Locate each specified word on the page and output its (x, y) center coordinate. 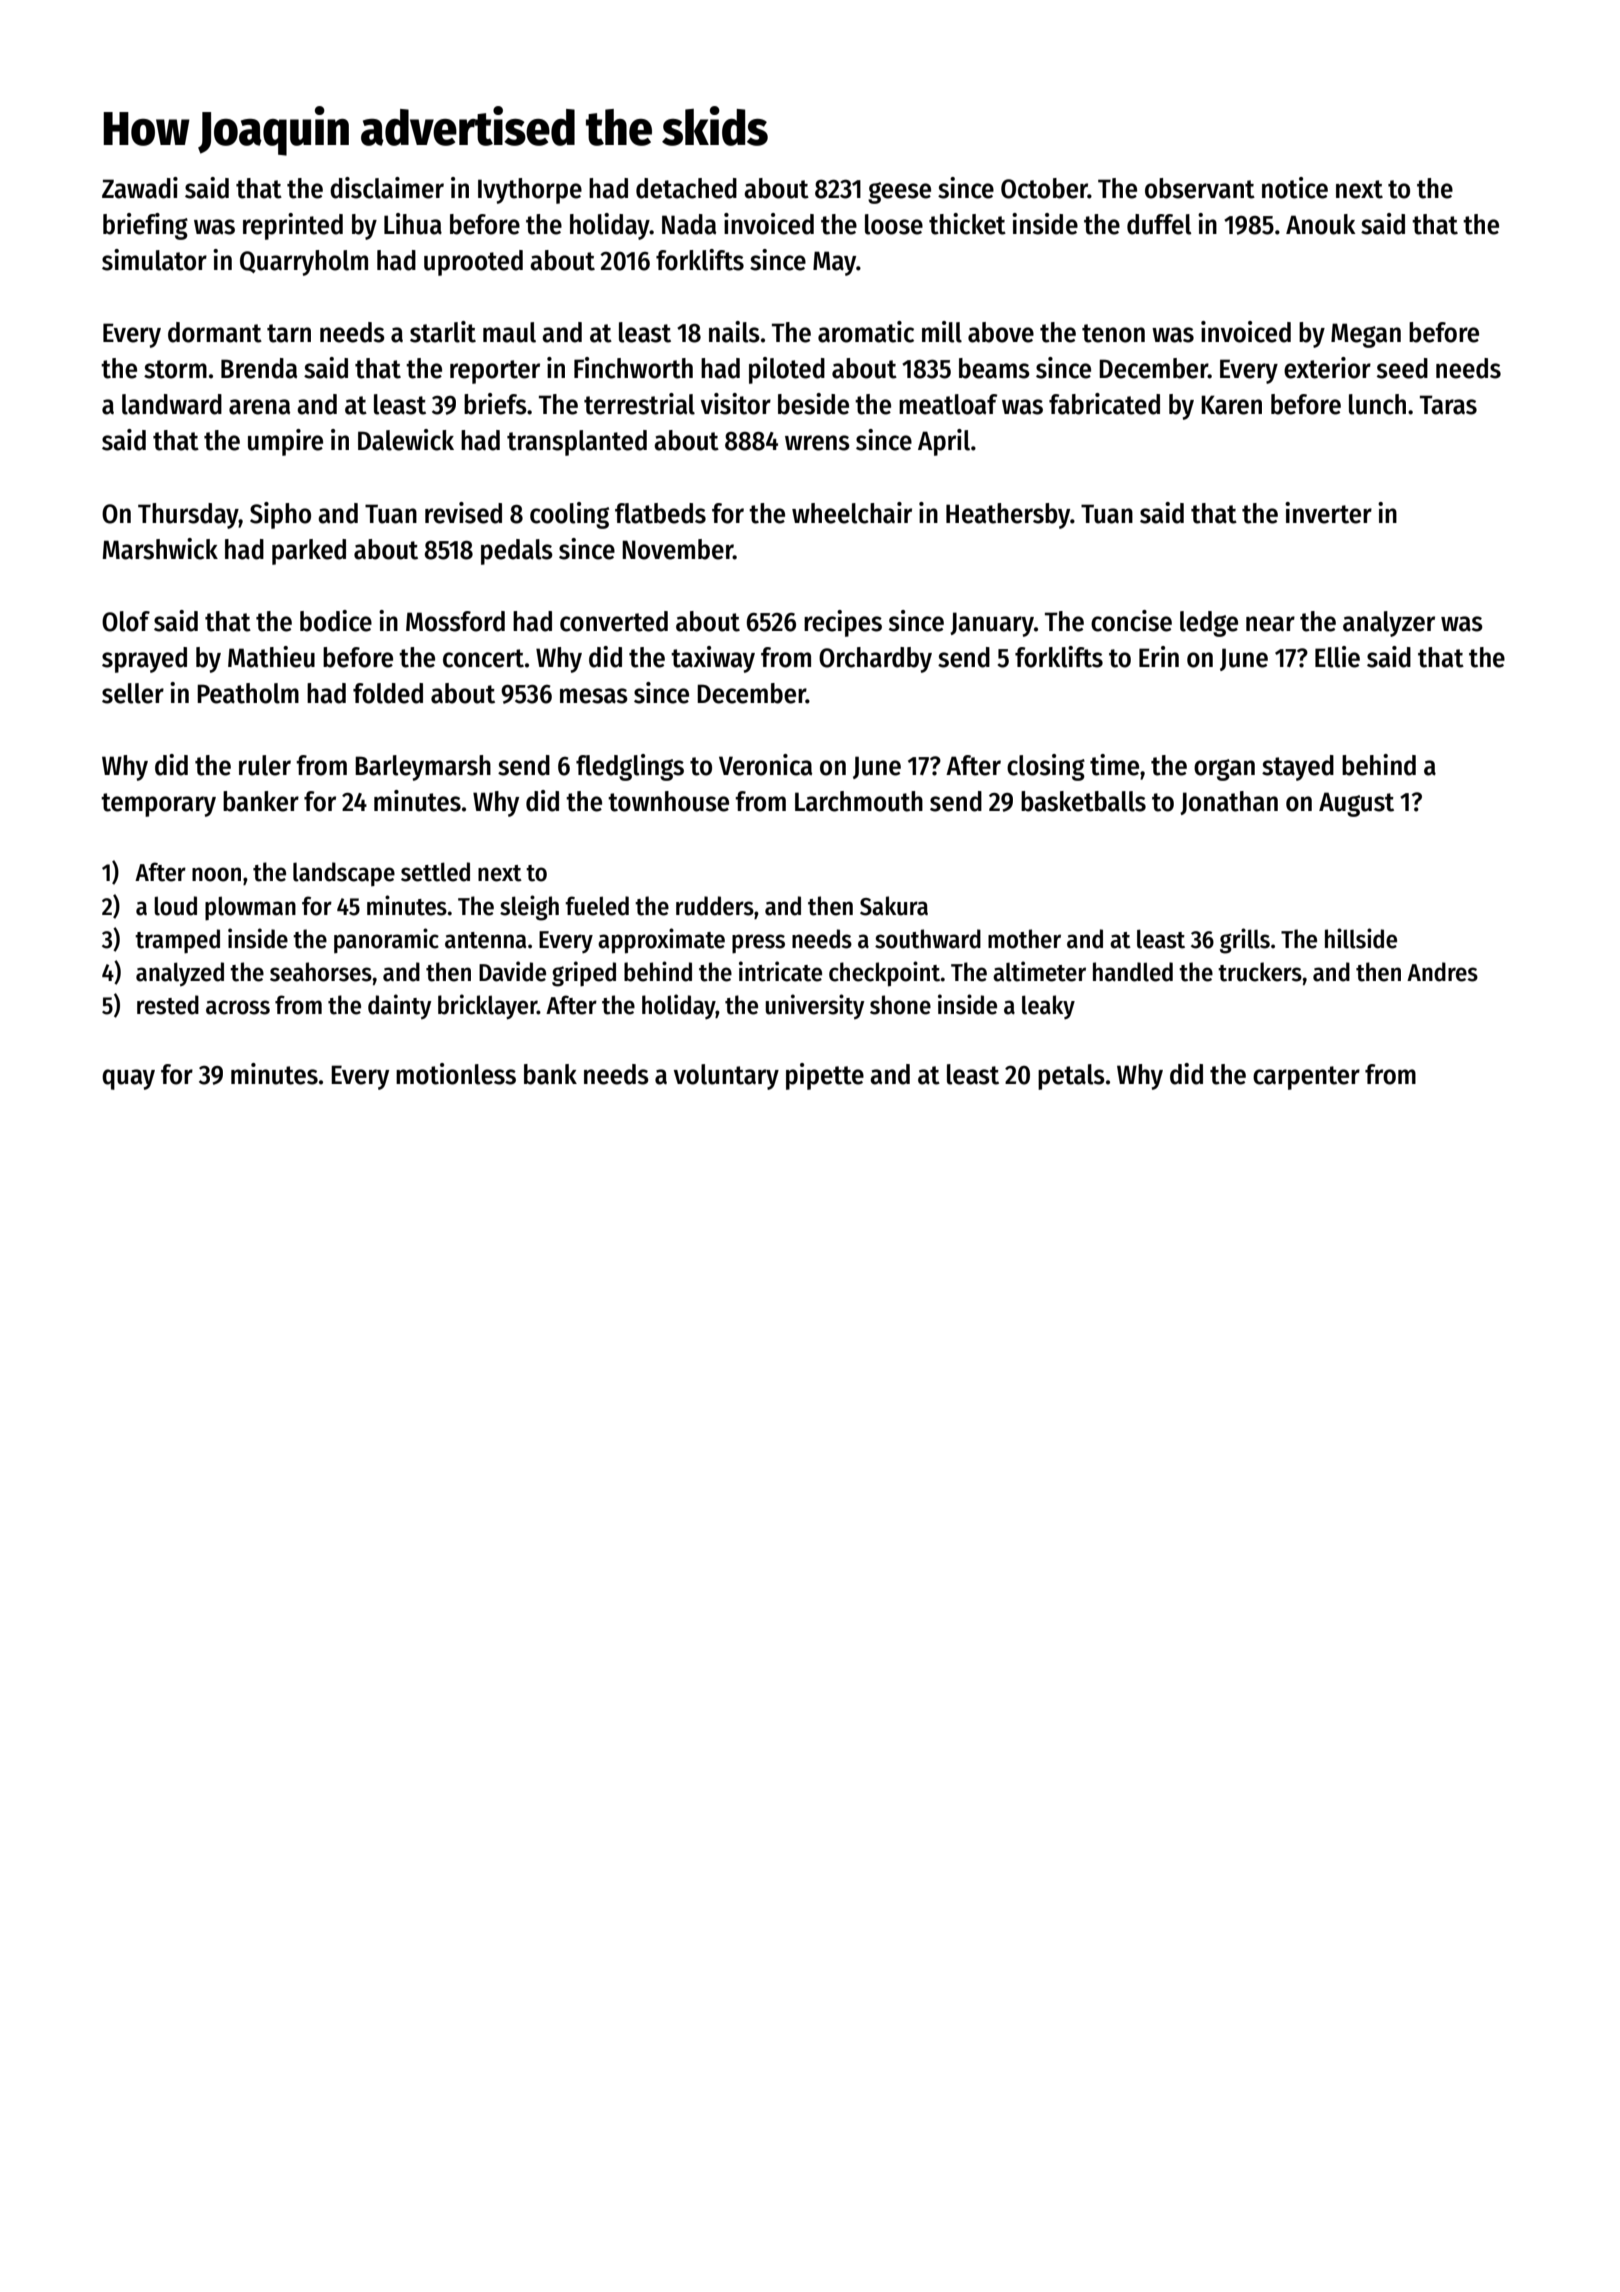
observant (1200, 188)
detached (686, 188)
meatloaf (948, 404)
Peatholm (248, 693)
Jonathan (1229, 803)
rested (168, 1005)
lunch (1377, 404)
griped (584, 974)
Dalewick (406, 440)
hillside (1361, 938)
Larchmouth (859, 801)
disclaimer (387, 188)
